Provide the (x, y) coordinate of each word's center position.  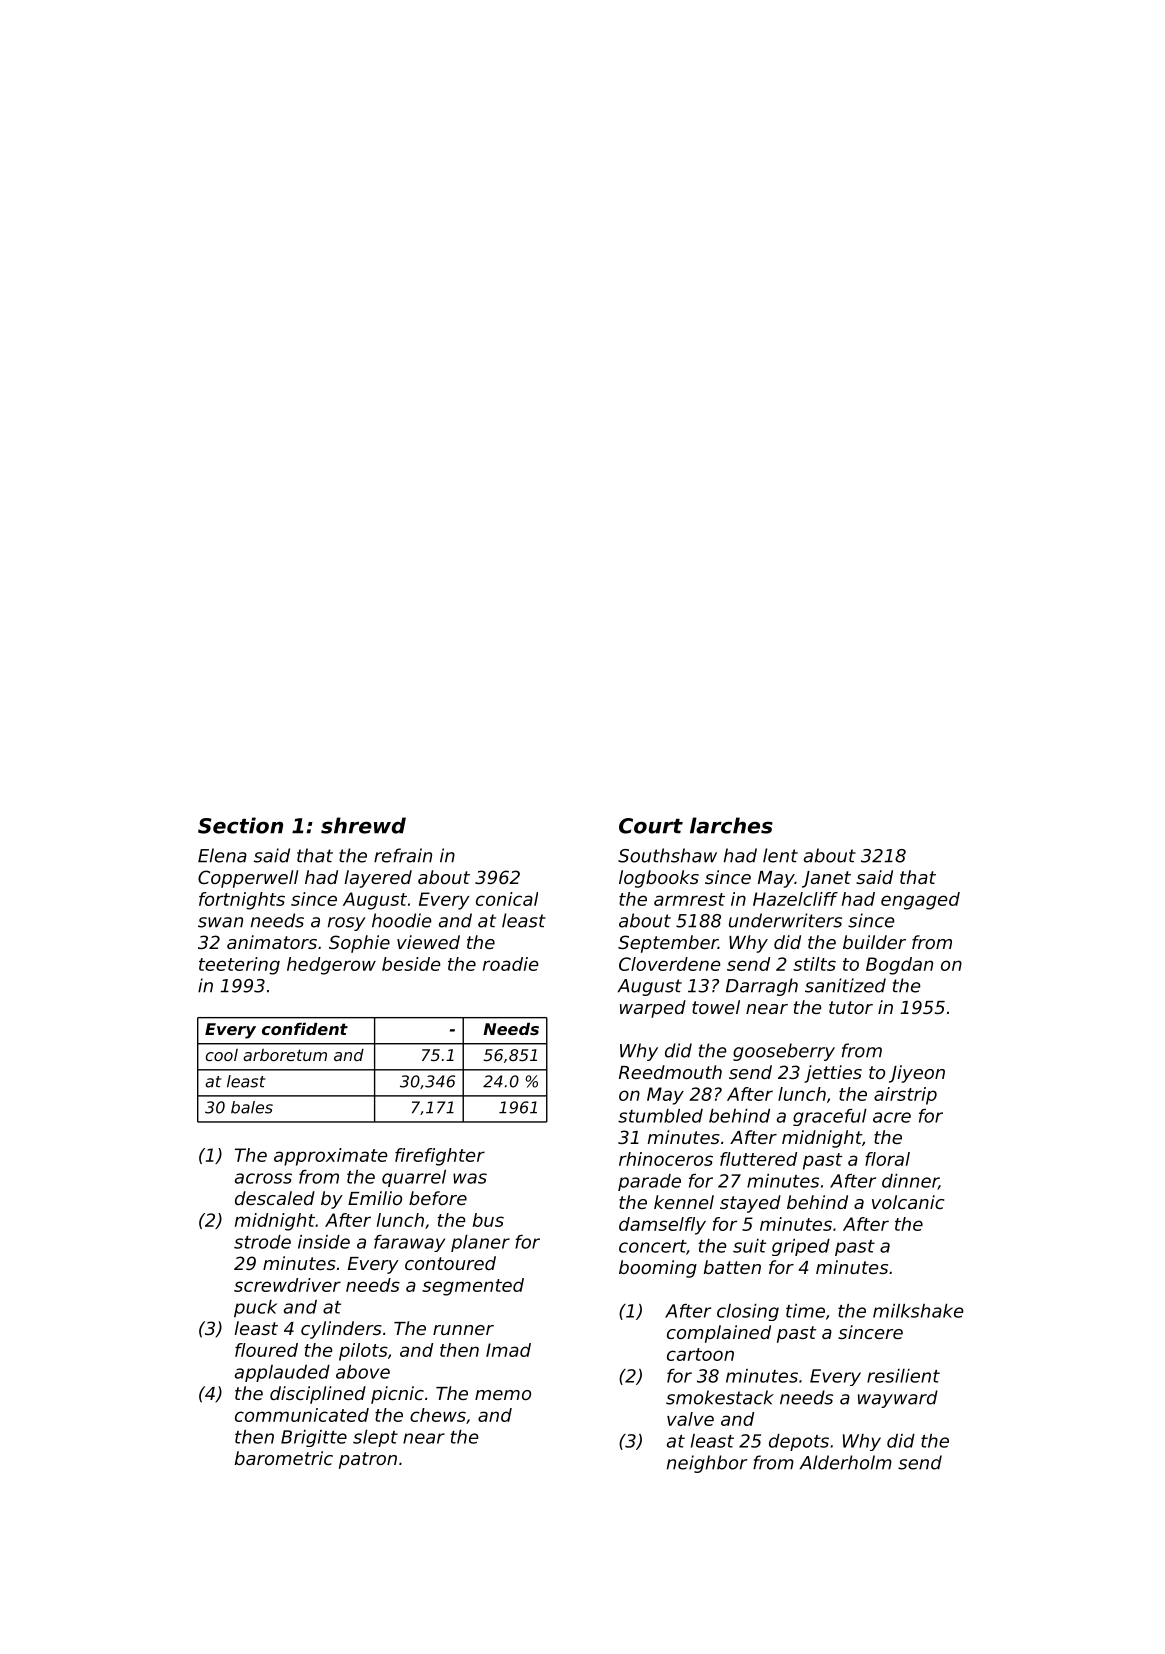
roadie (511, 964)
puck (255, 1309)
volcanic (908, 1202)
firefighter (440, 1157)
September (668, 944)
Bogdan (899, 966)
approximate (331, 1157)
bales (252, 1107)
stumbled (660, 1116)
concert (652, 1246)
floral (887, 1159)
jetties (833, 1074)
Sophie (359, 944)
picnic (397, 1395)
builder (874, 942)
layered (378, 879)
